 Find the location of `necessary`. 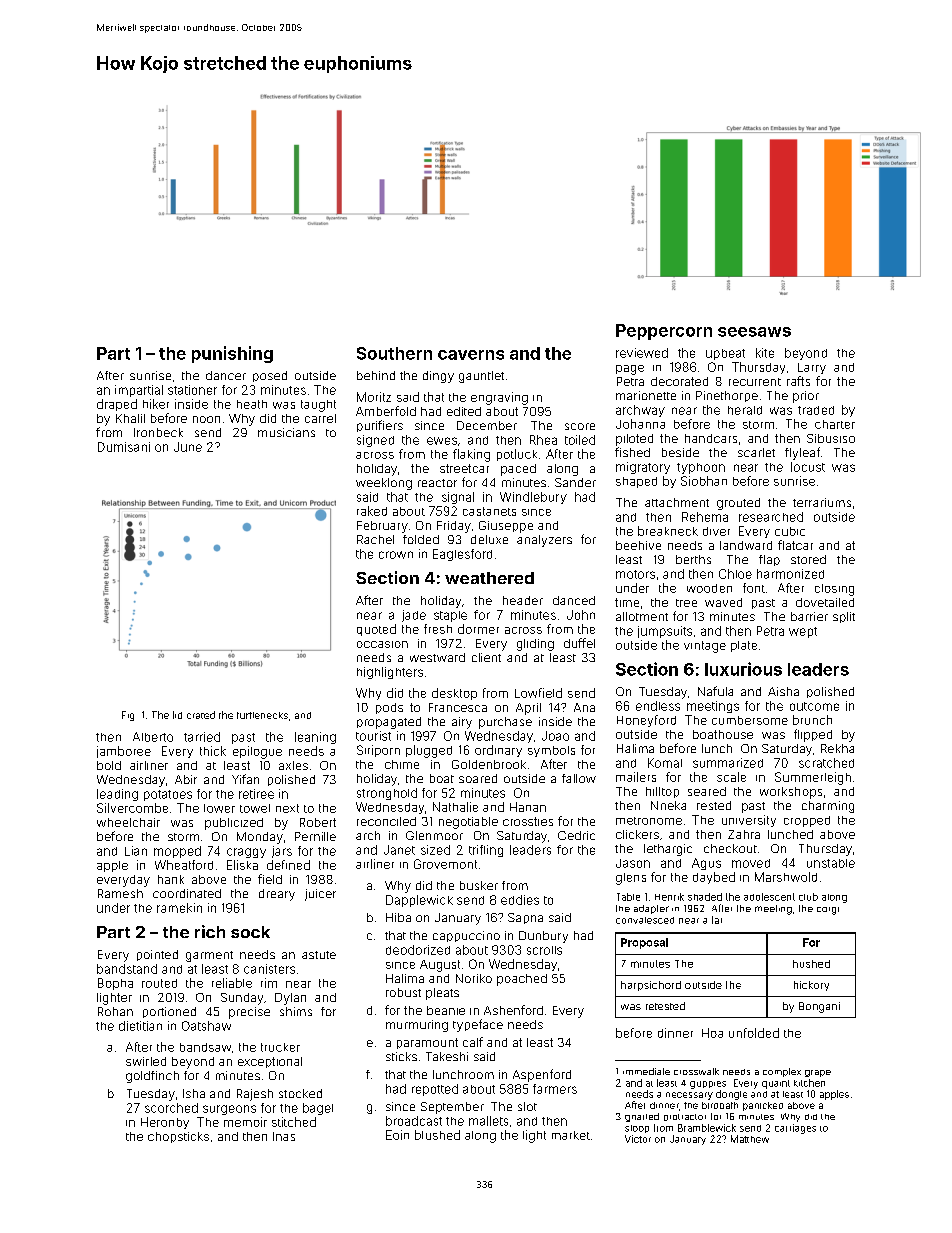

necessary is located at coordinates (689, 1096).
